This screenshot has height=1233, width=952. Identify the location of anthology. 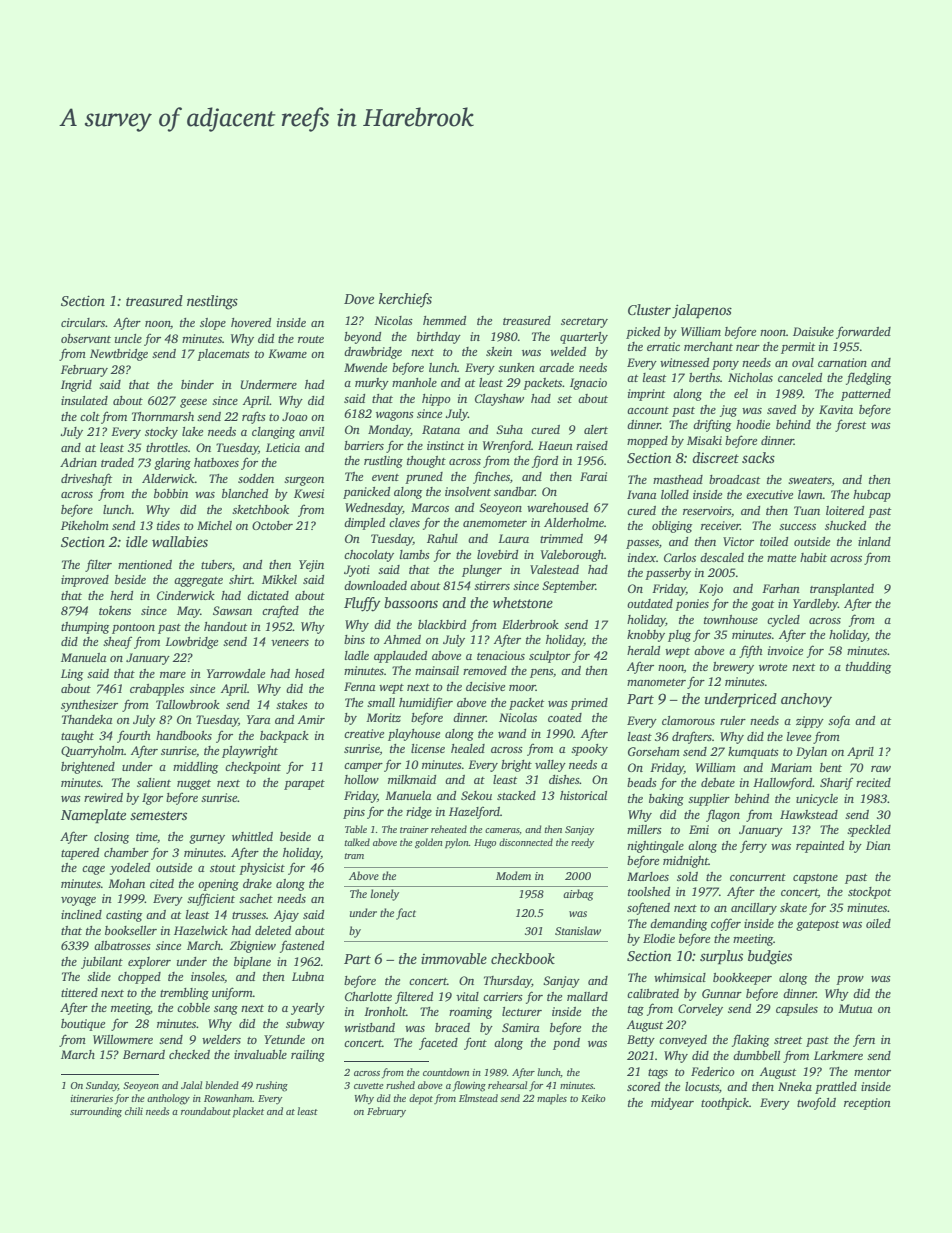
(168, 1099).
